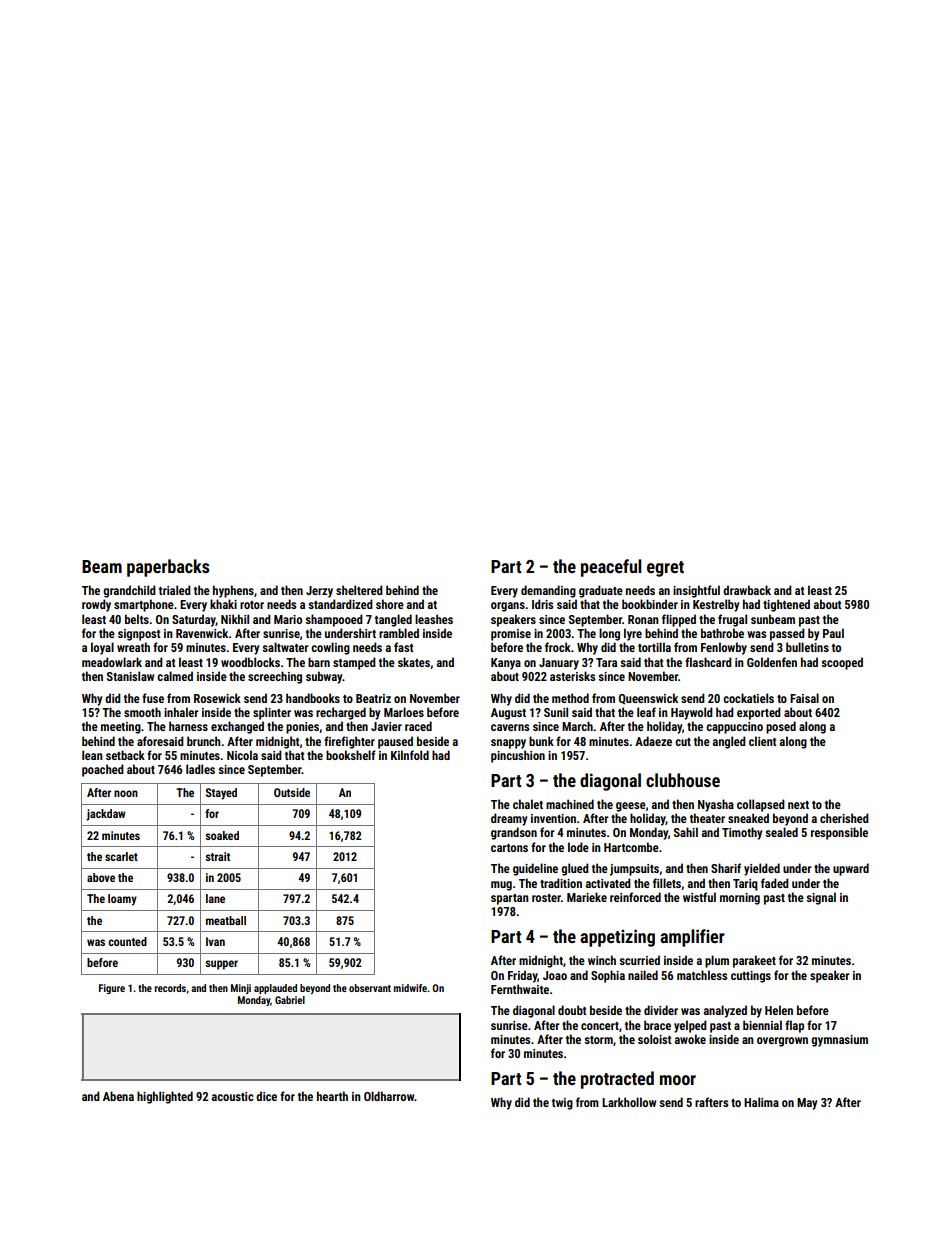 The image size is (952, 1233). Describe the element at coordinates (696, 591) in the screenshot. I see `insightful` at that location.
